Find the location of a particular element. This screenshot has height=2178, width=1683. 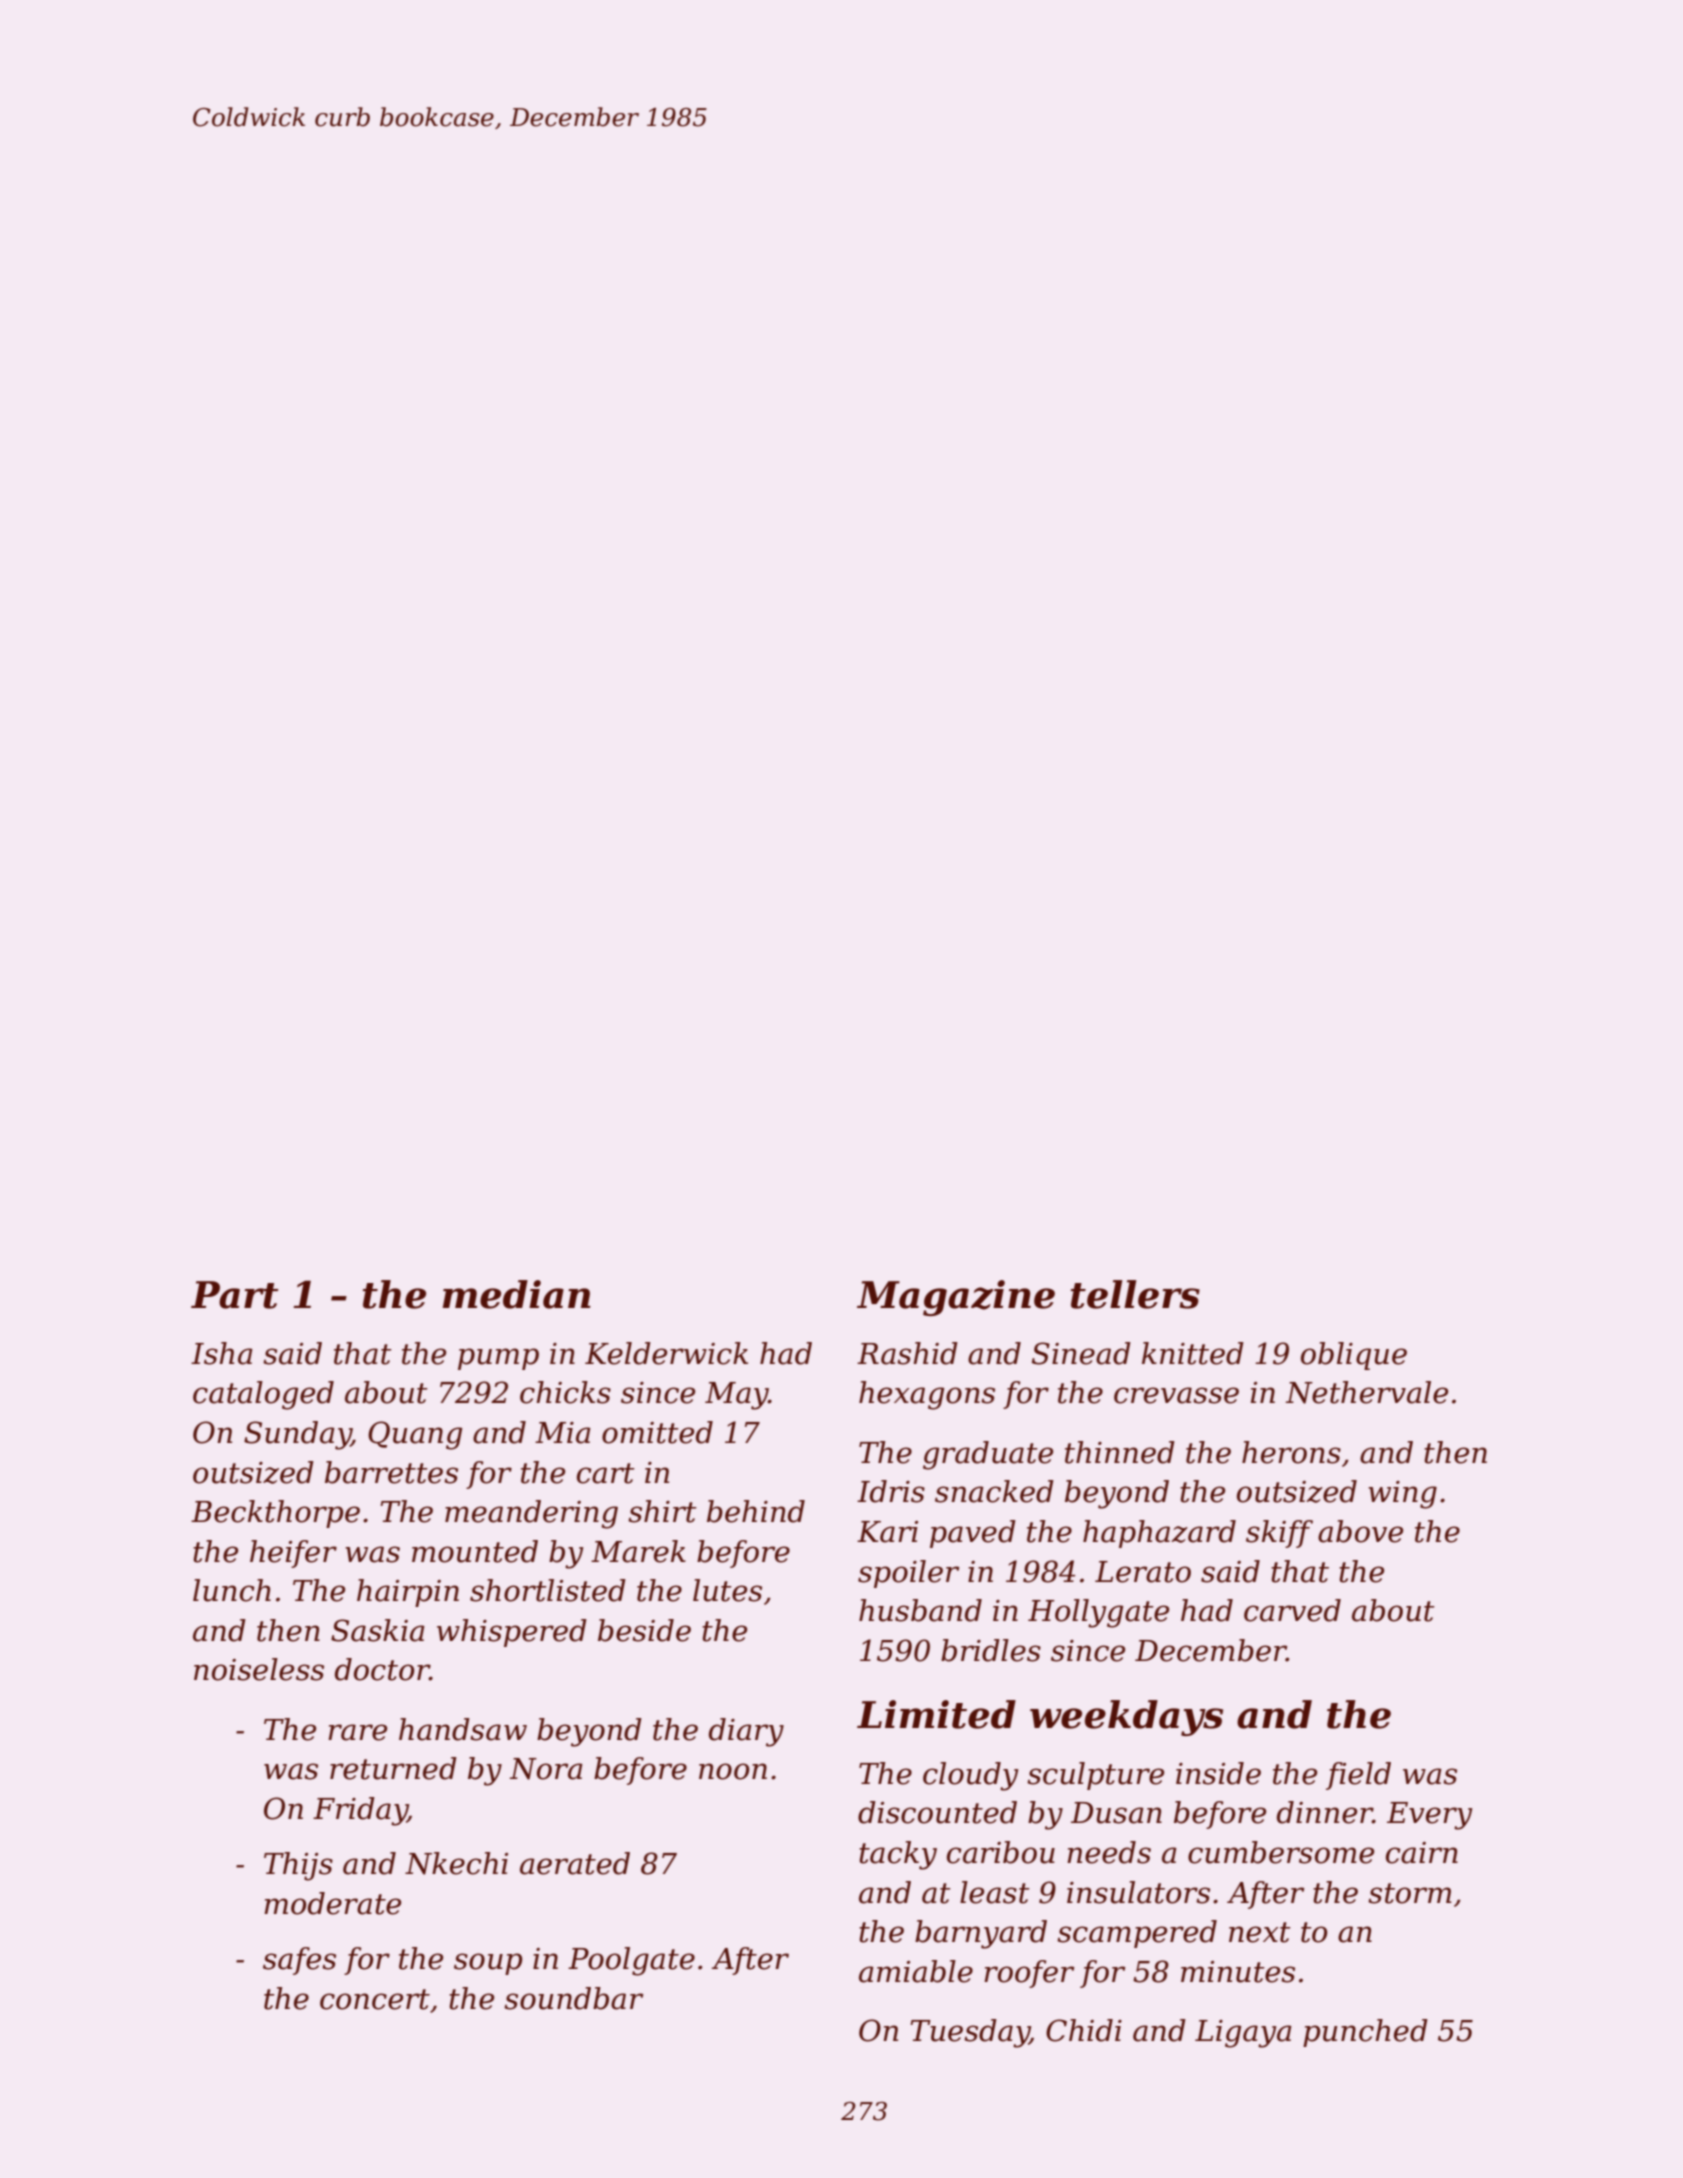

Isha is located at coordinates (222, 1353).
